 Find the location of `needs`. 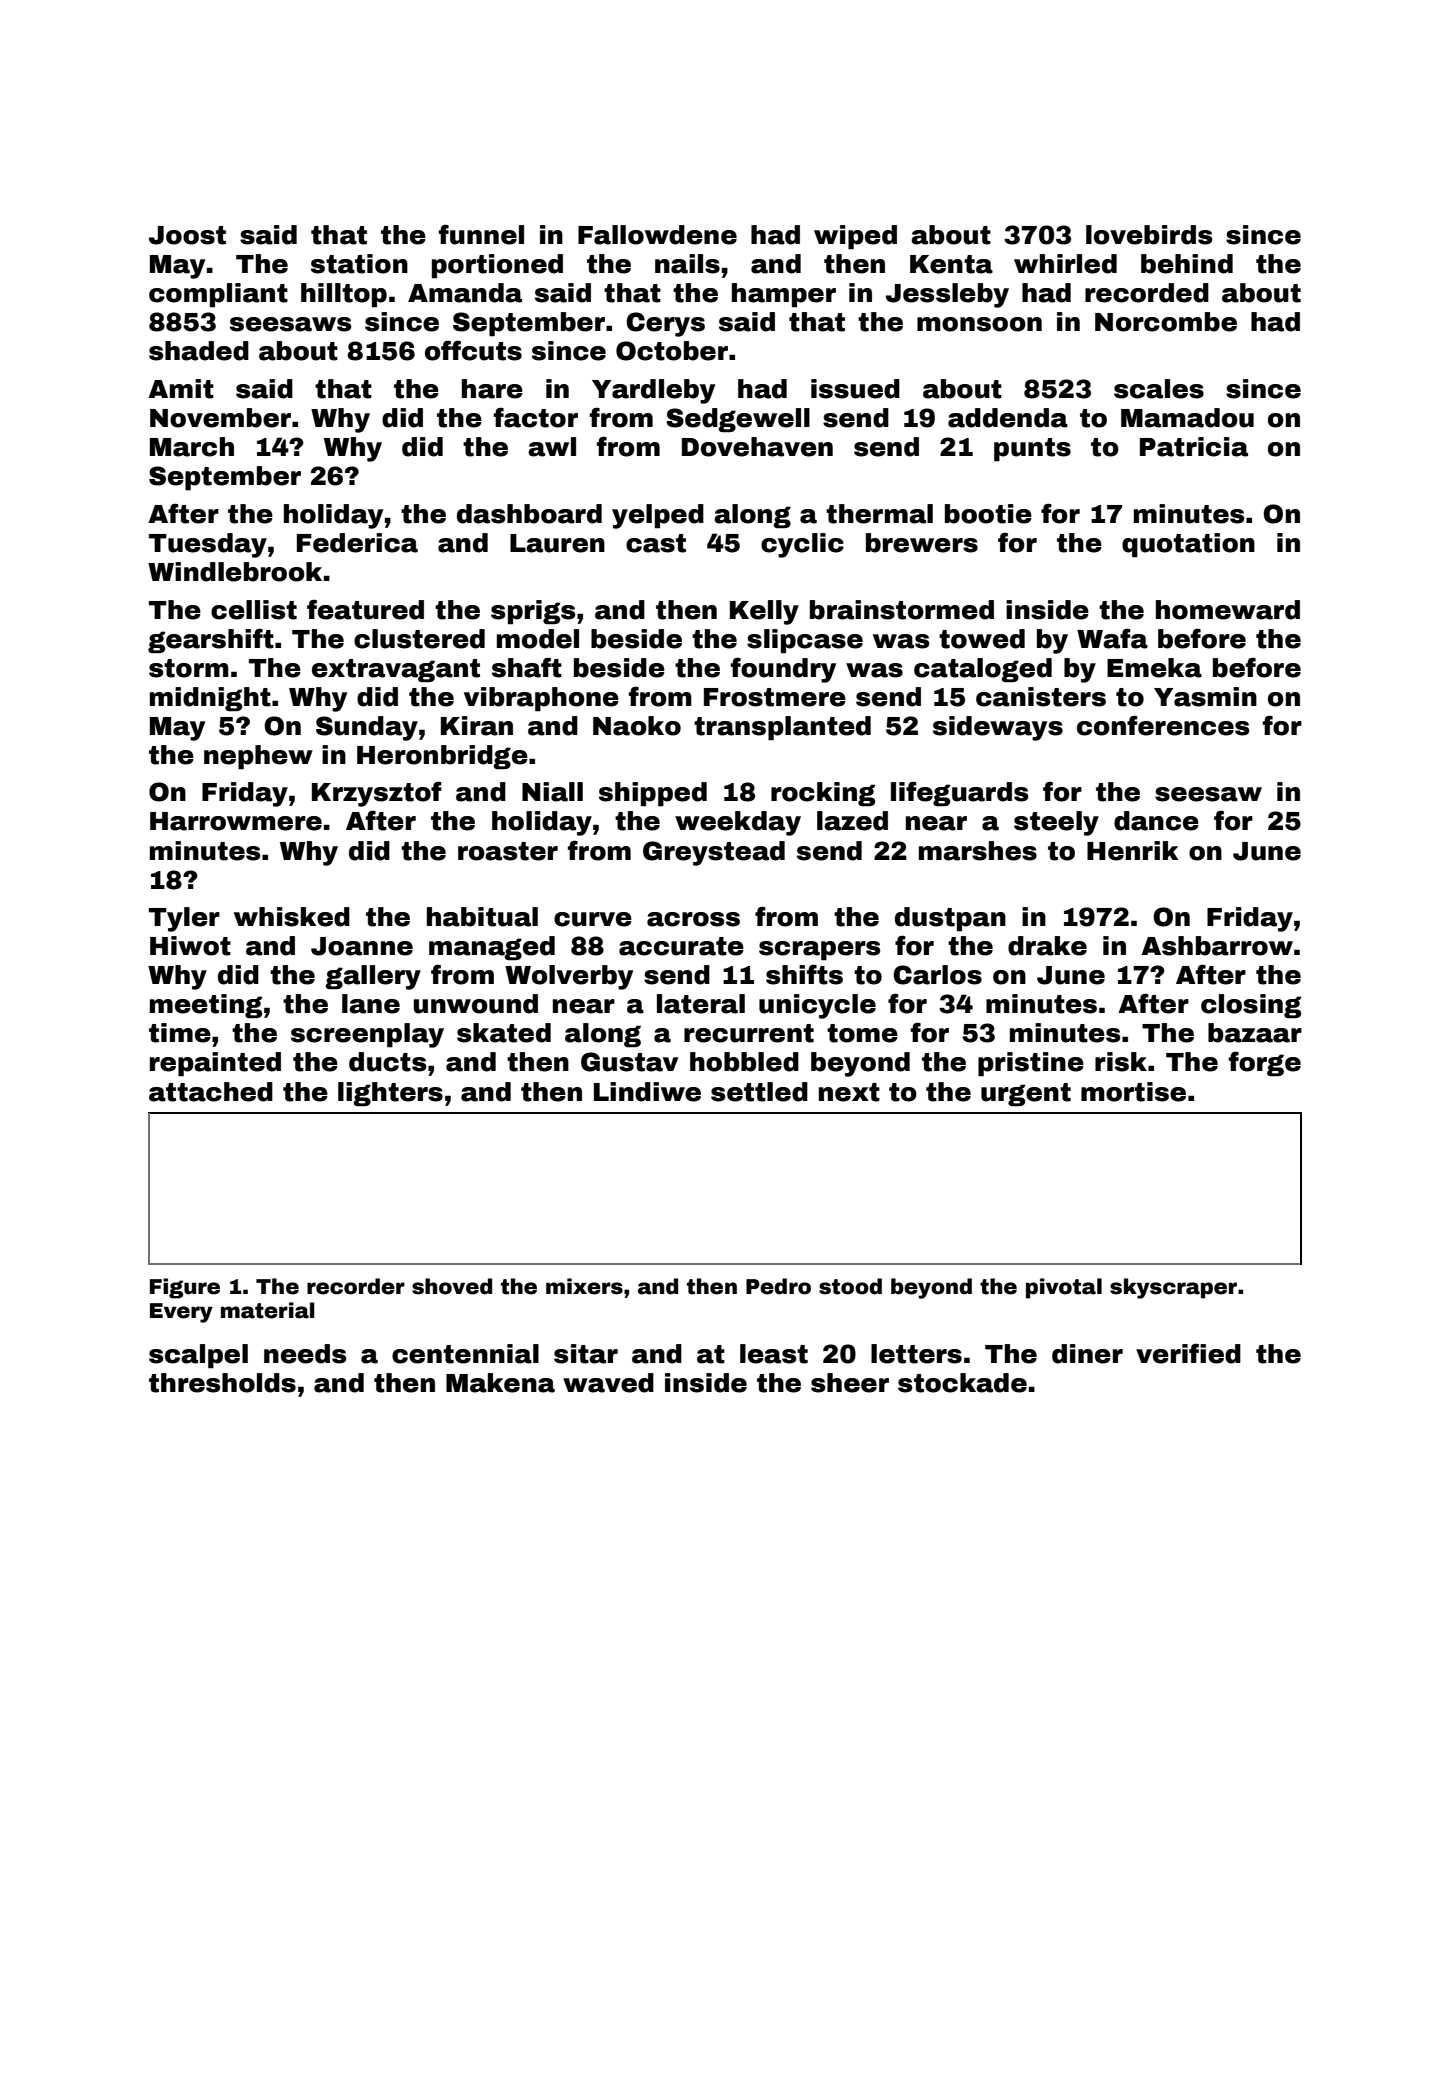

needs is located at coordinates (305, 1354).
